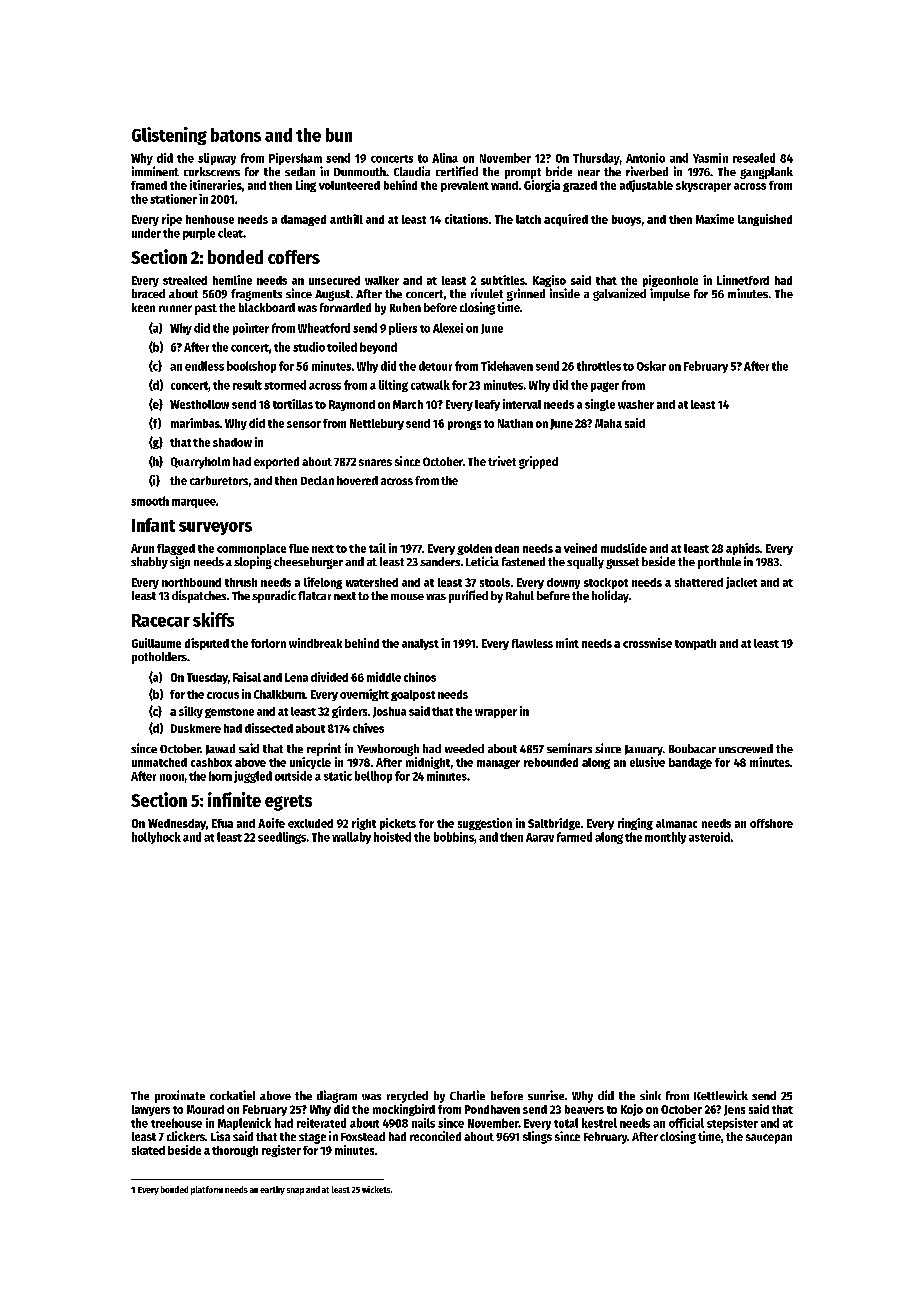  Describe the element at coordinates (580, 548) in the screenshot. I see `veined` at that location.
